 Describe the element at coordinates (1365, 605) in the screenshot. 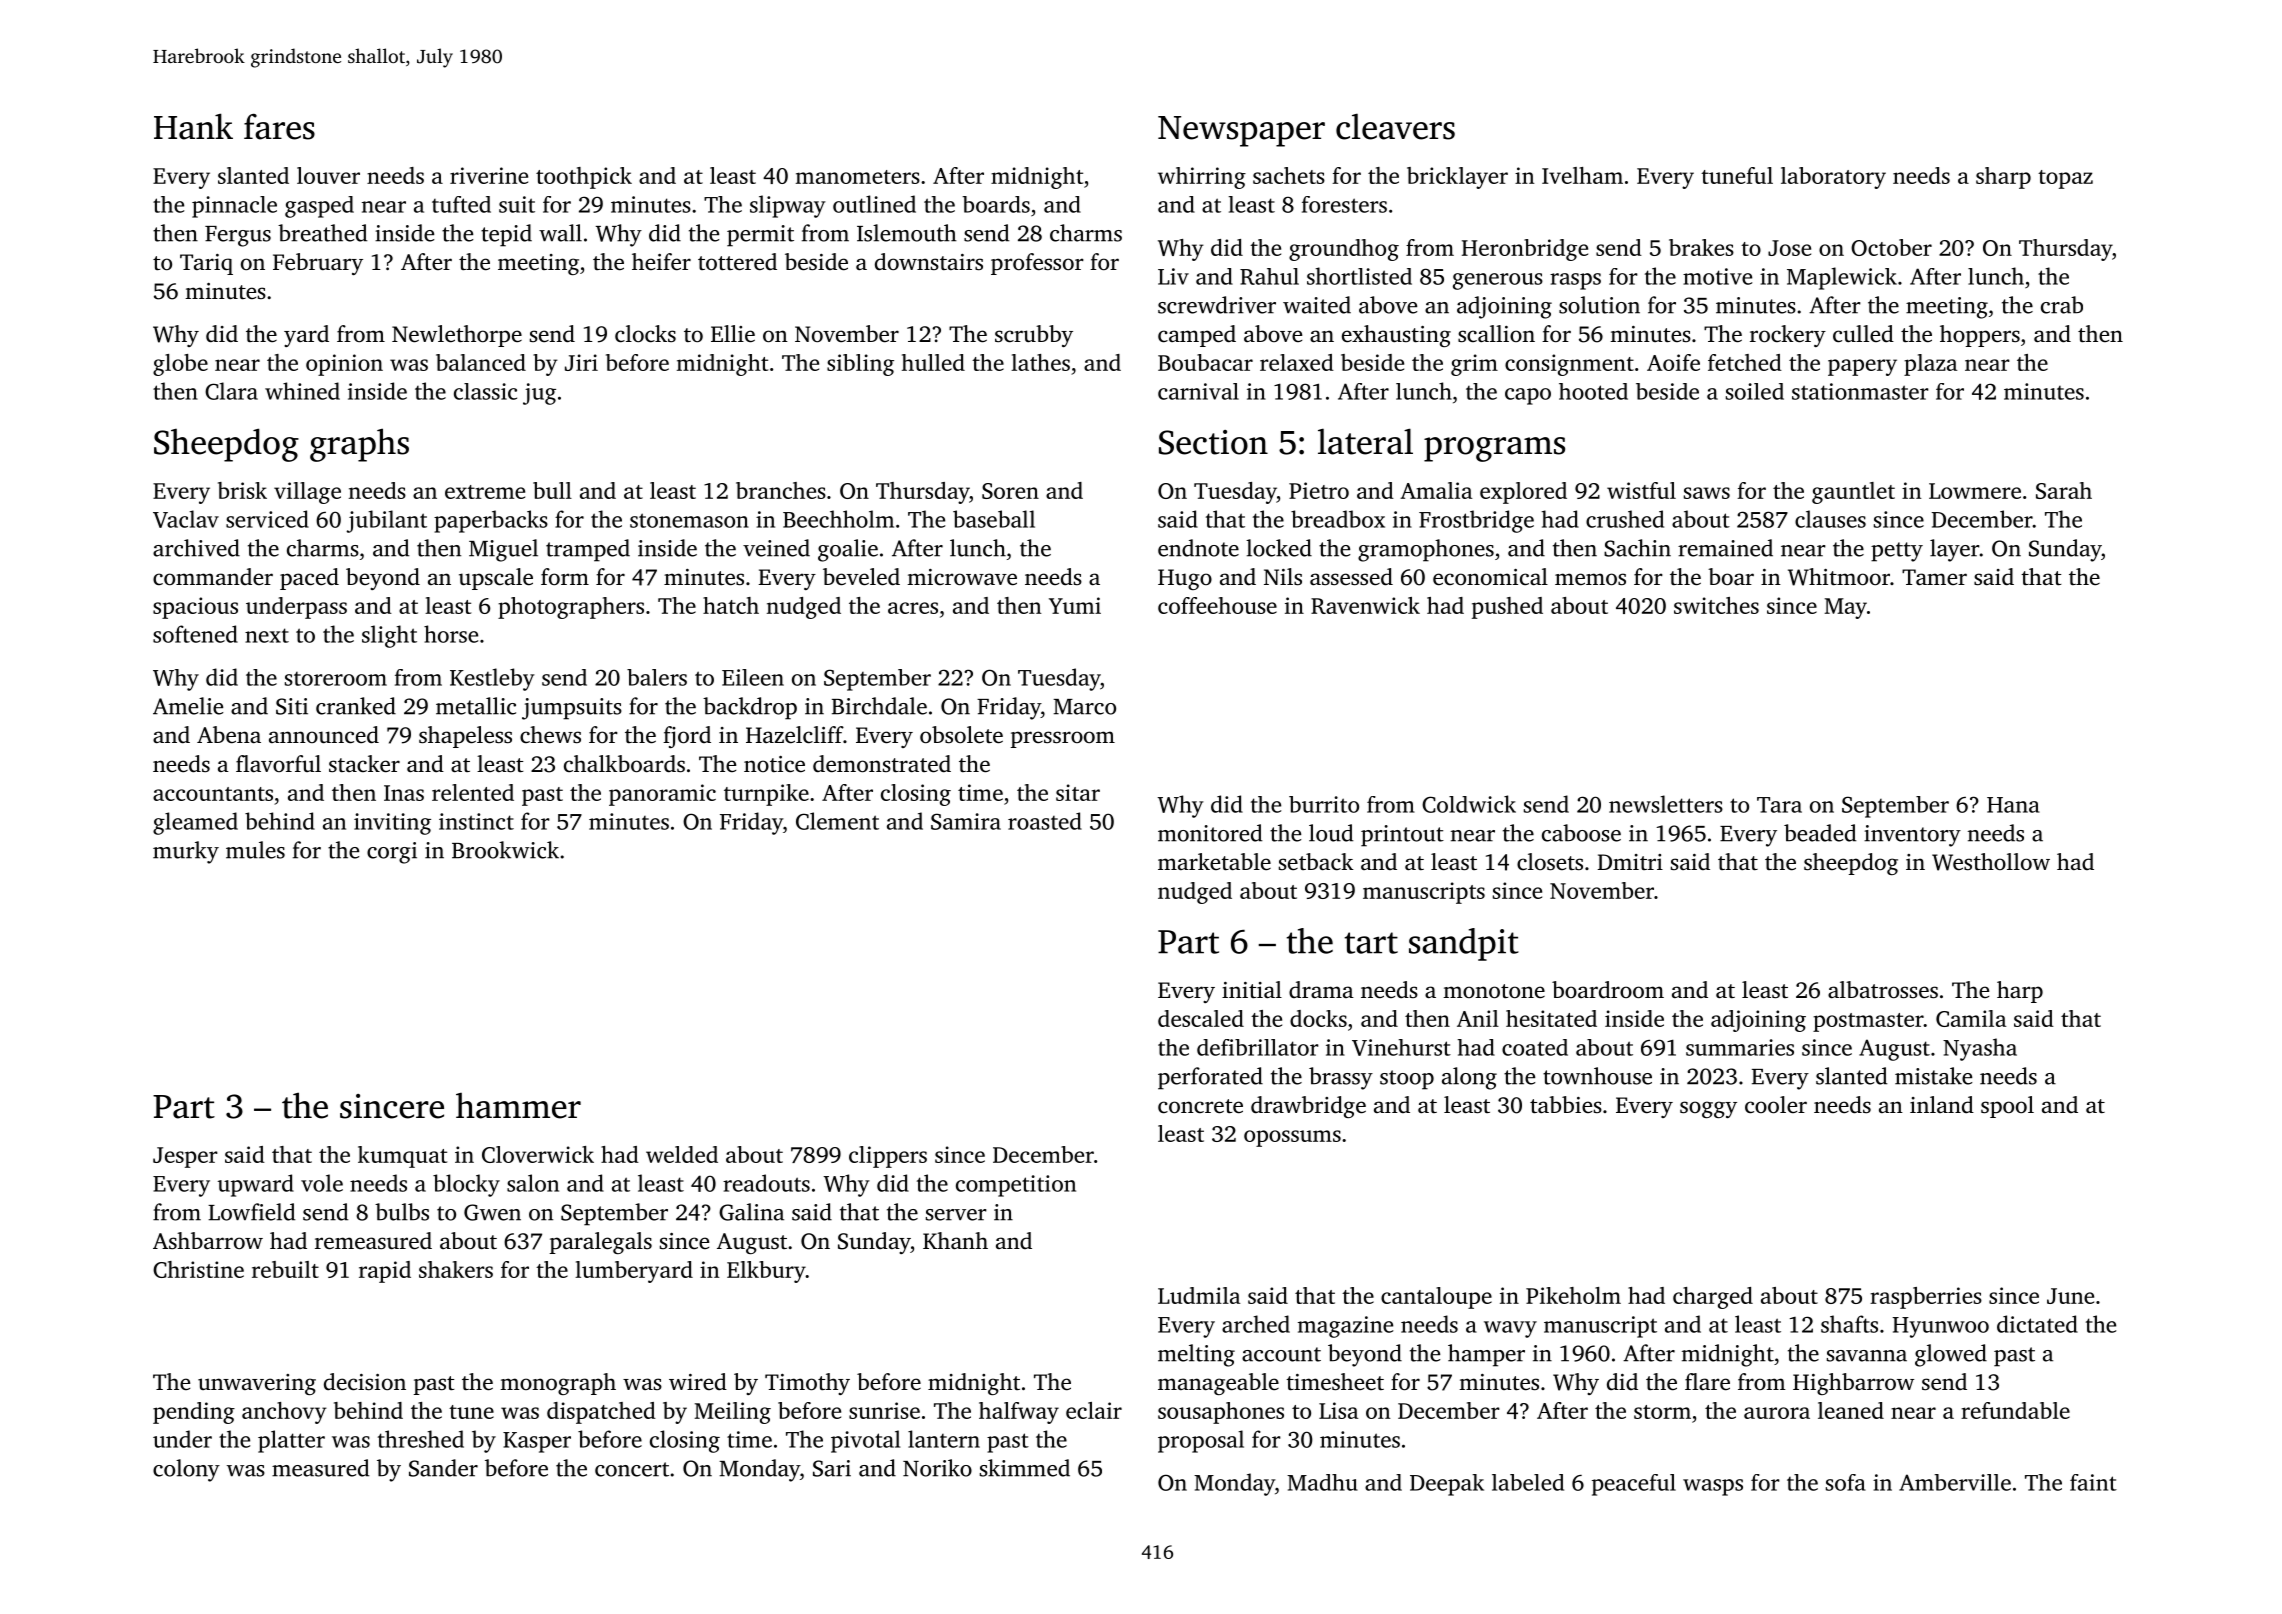

I see `Ravenwick` at that location.
